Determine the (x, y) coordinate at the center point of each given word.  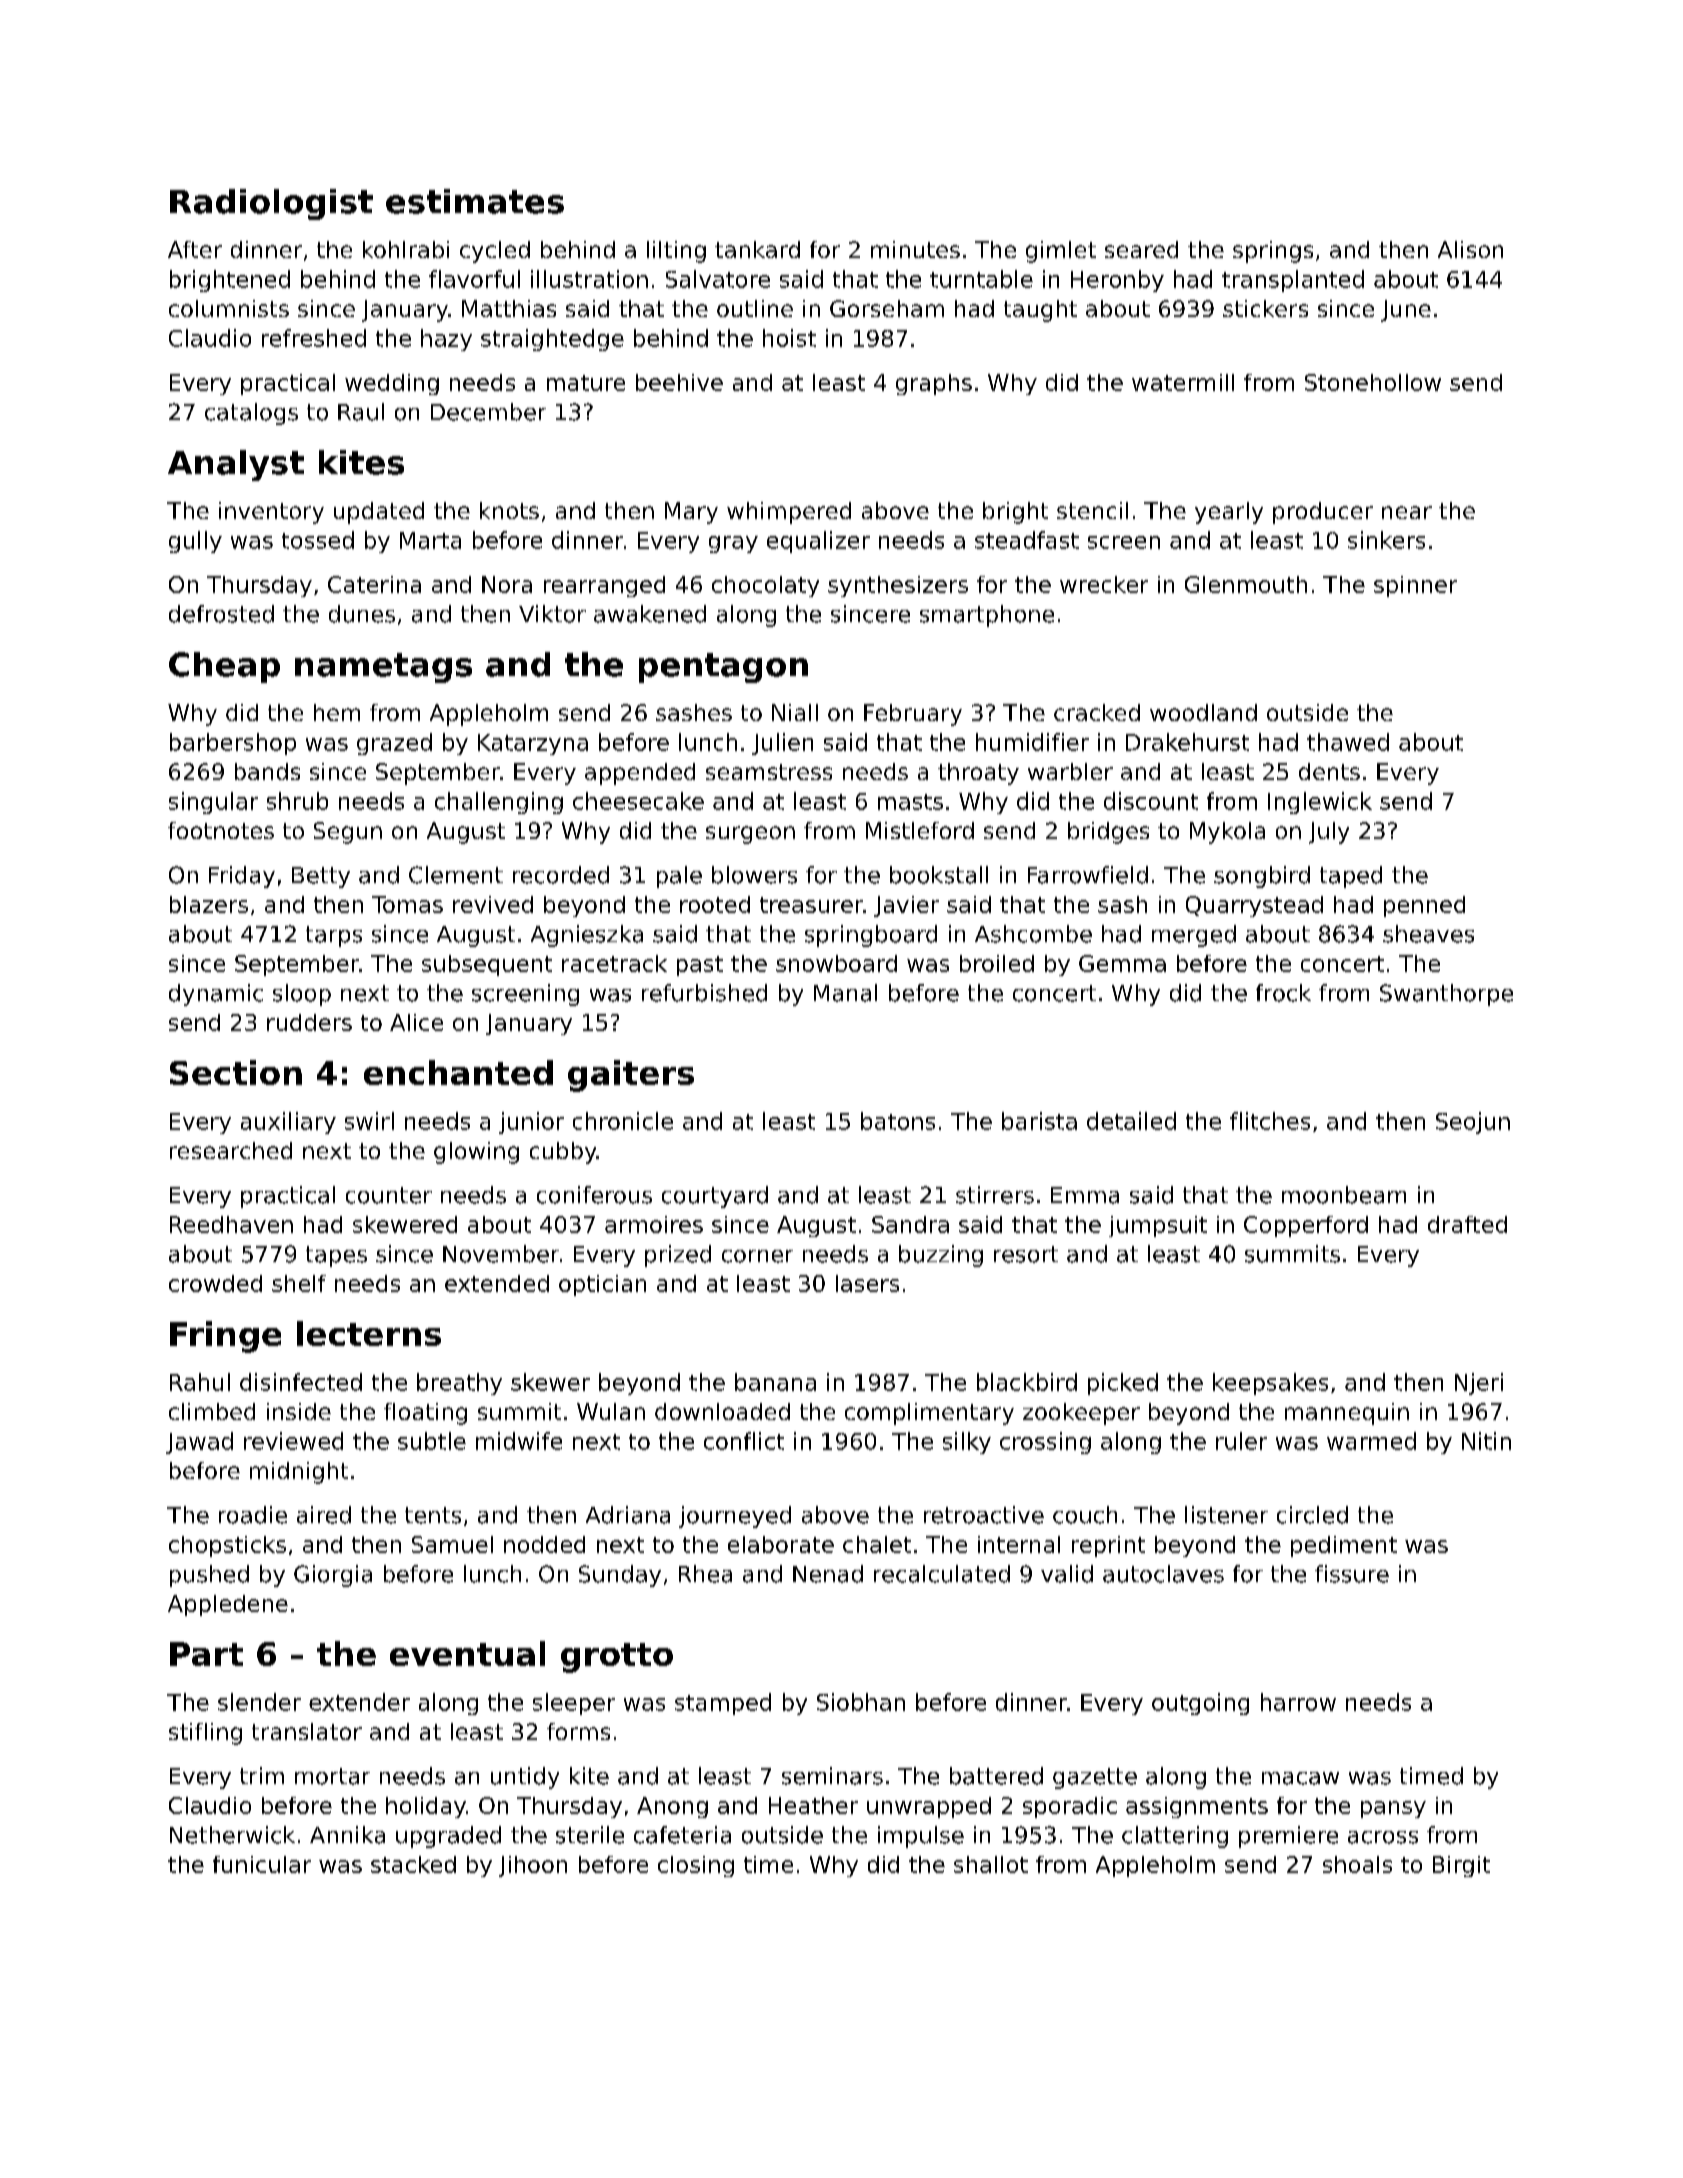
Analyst (236, 465)
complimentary (929, 1414)
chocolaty (765, 586)
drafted (1467, 1224)
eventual (467, 1653)
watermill (1183, 382)
